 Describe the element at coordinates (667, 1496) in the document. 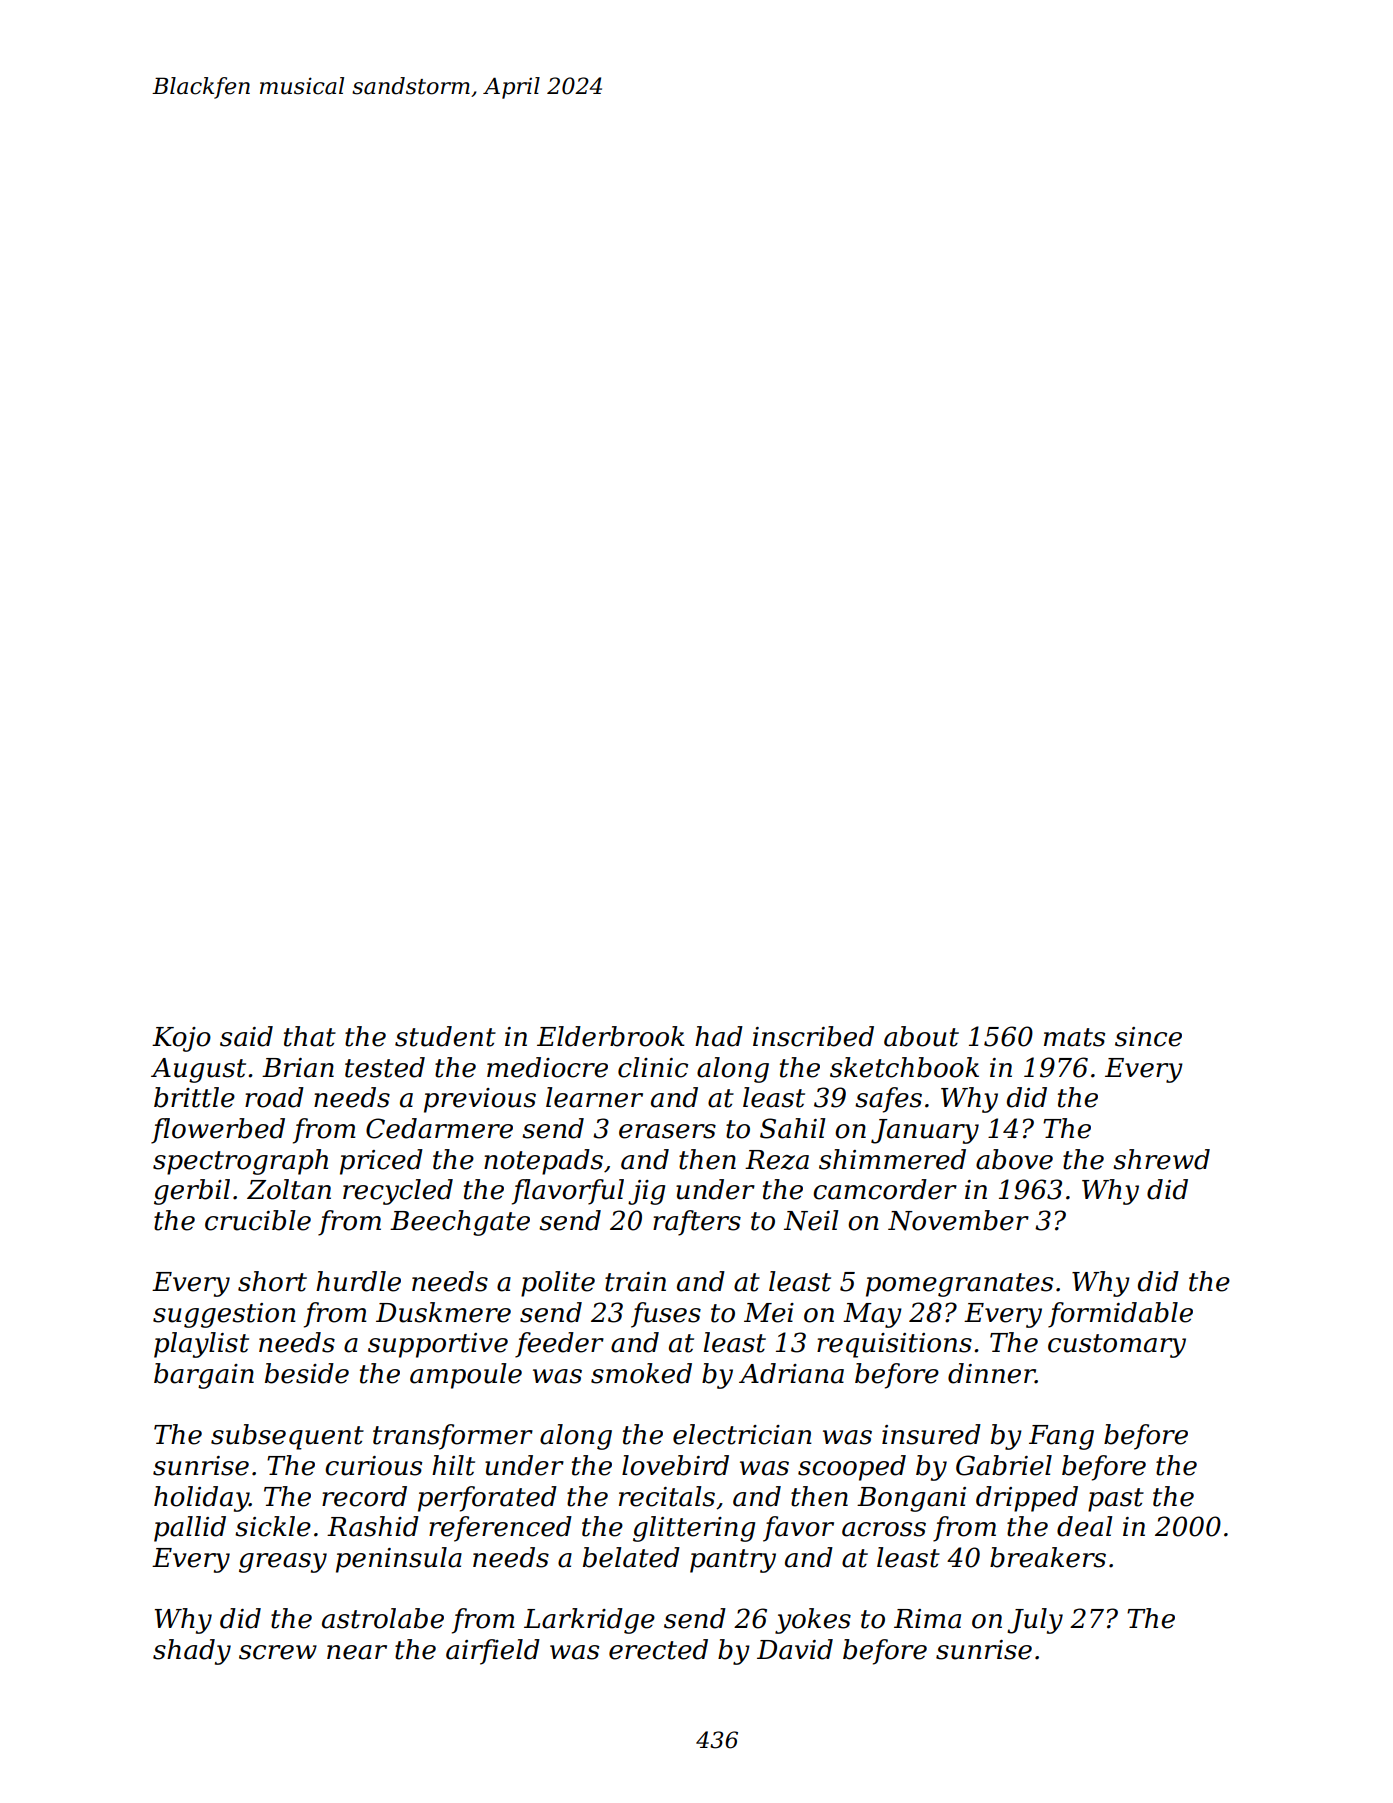

I see `recitals` at that location.
